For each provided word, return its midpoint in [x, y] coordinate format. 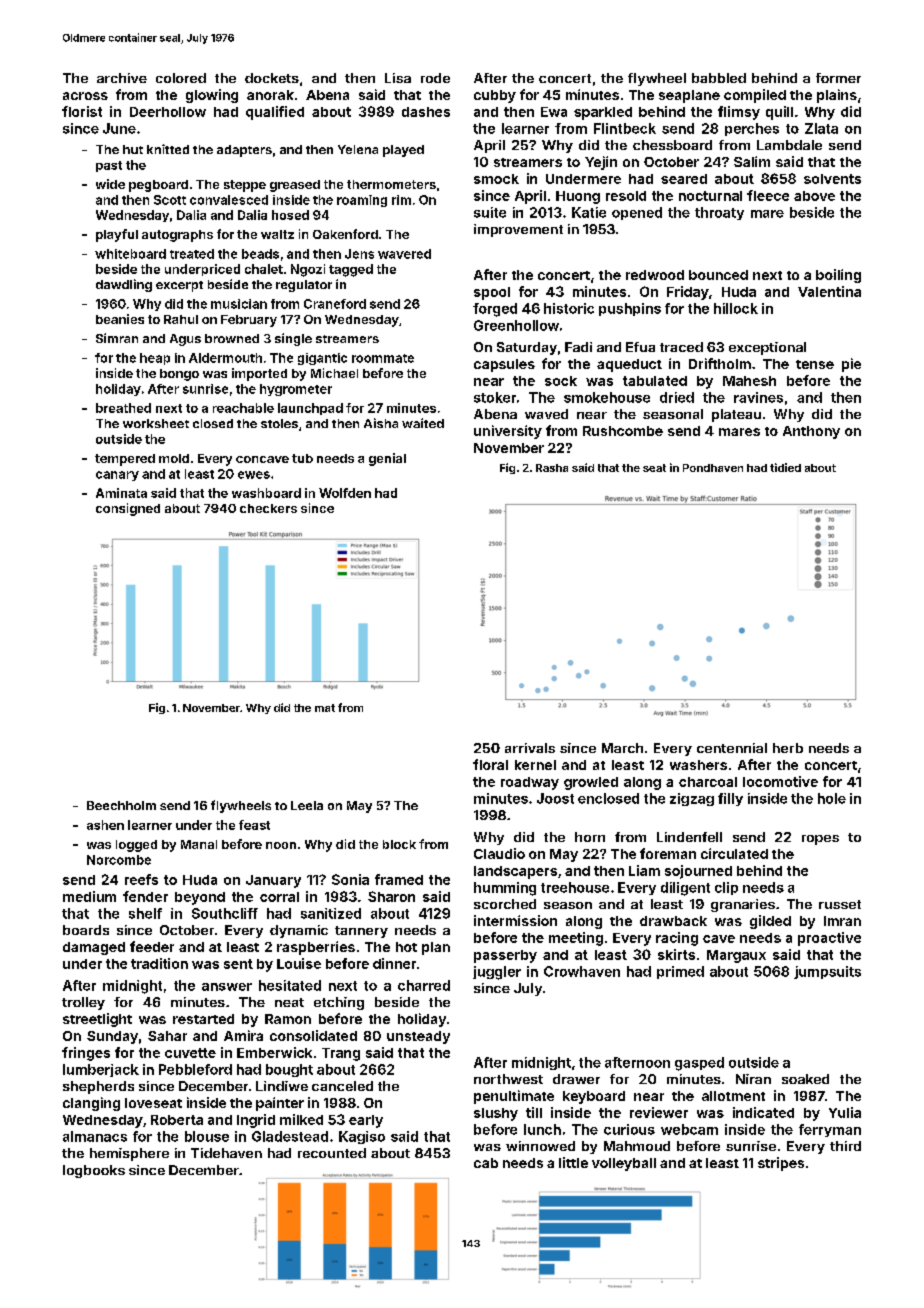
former [838, 78]
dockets [272, 78]
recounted [332, 1153]
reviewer [659, 1112]
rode [435, 78]
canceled [342, 1086]
